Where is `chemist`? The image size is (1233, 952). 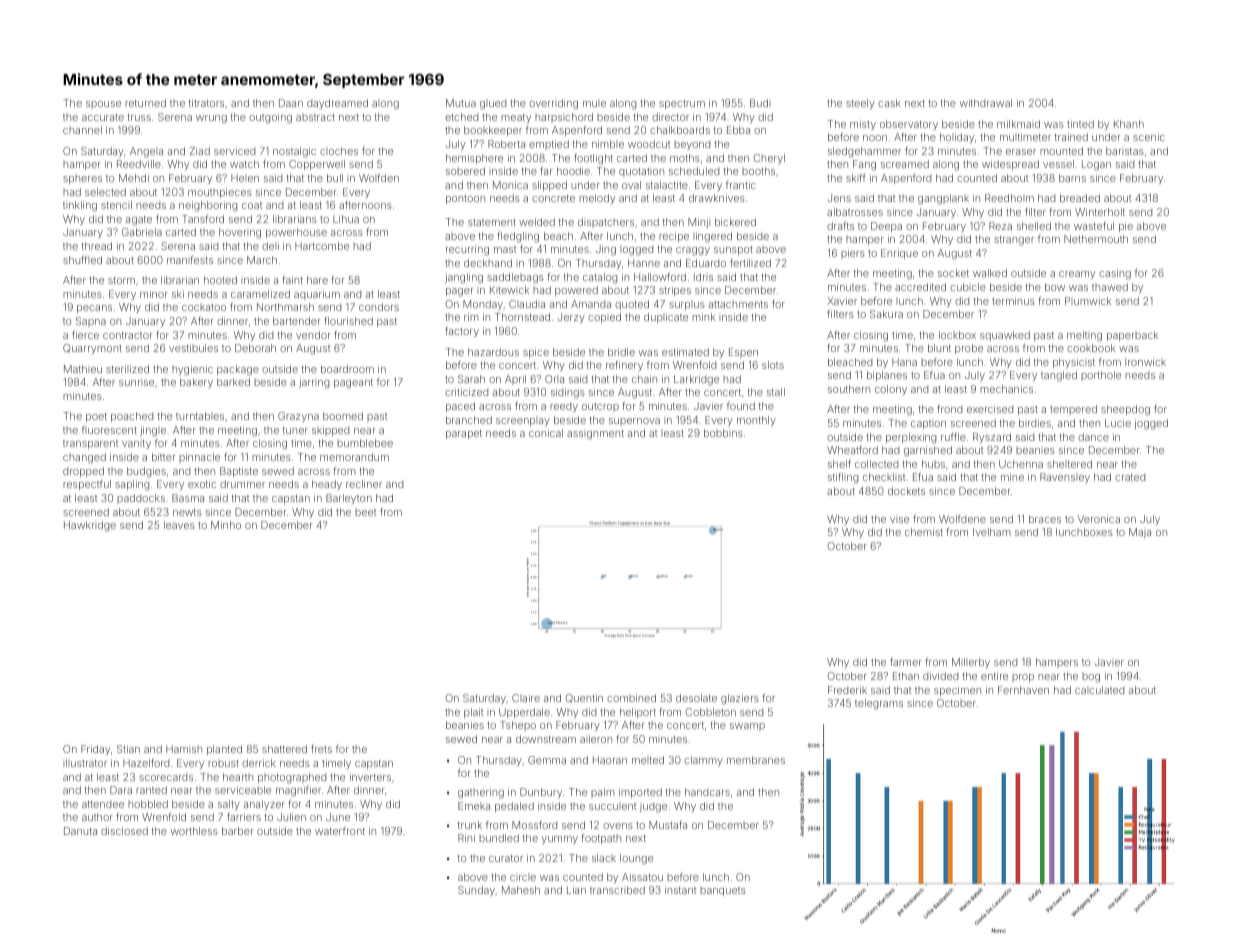 chemist is located at coordinates (924, 532).
